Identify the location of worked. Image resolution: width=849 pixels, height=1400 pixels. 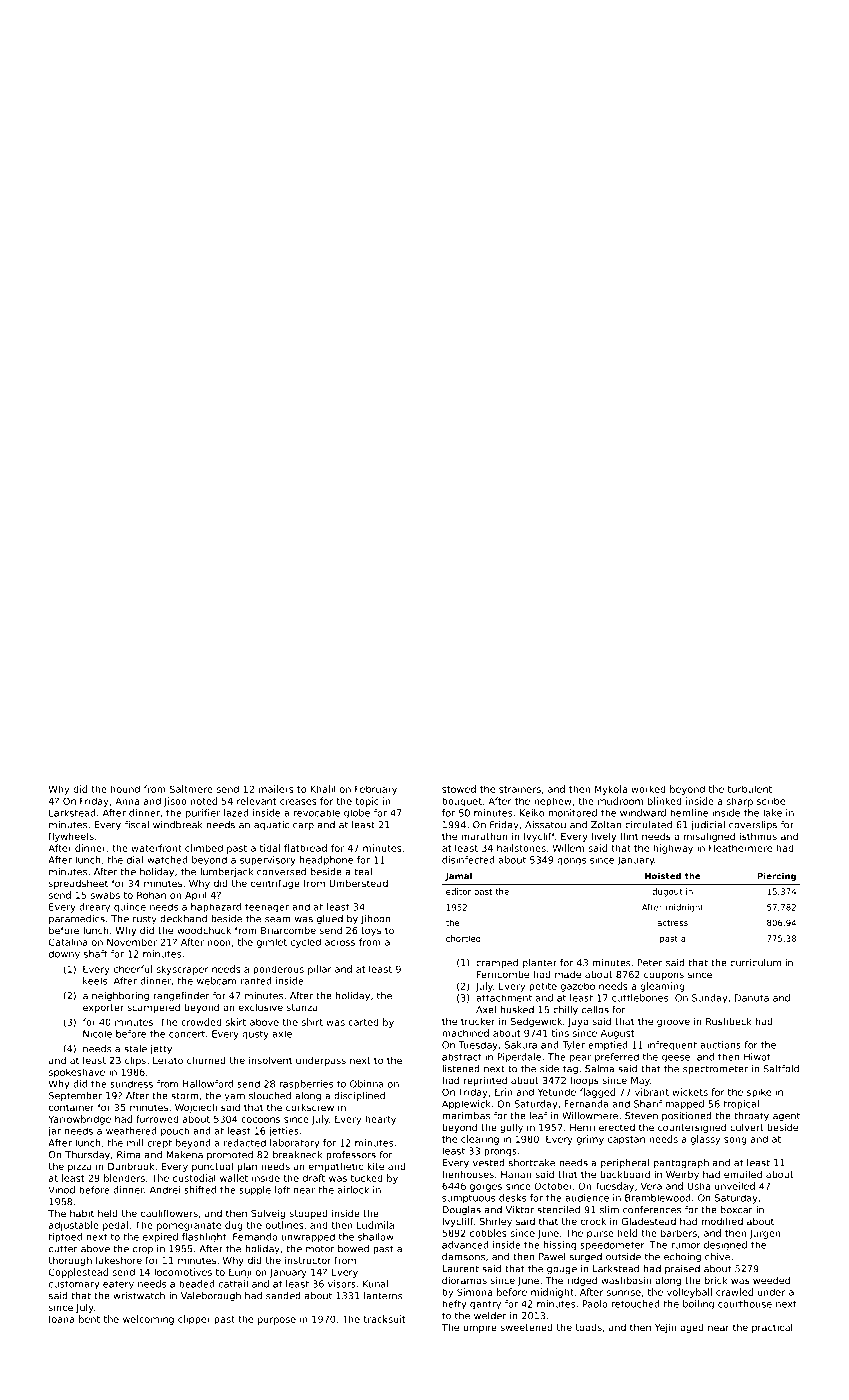
(648, 789).
